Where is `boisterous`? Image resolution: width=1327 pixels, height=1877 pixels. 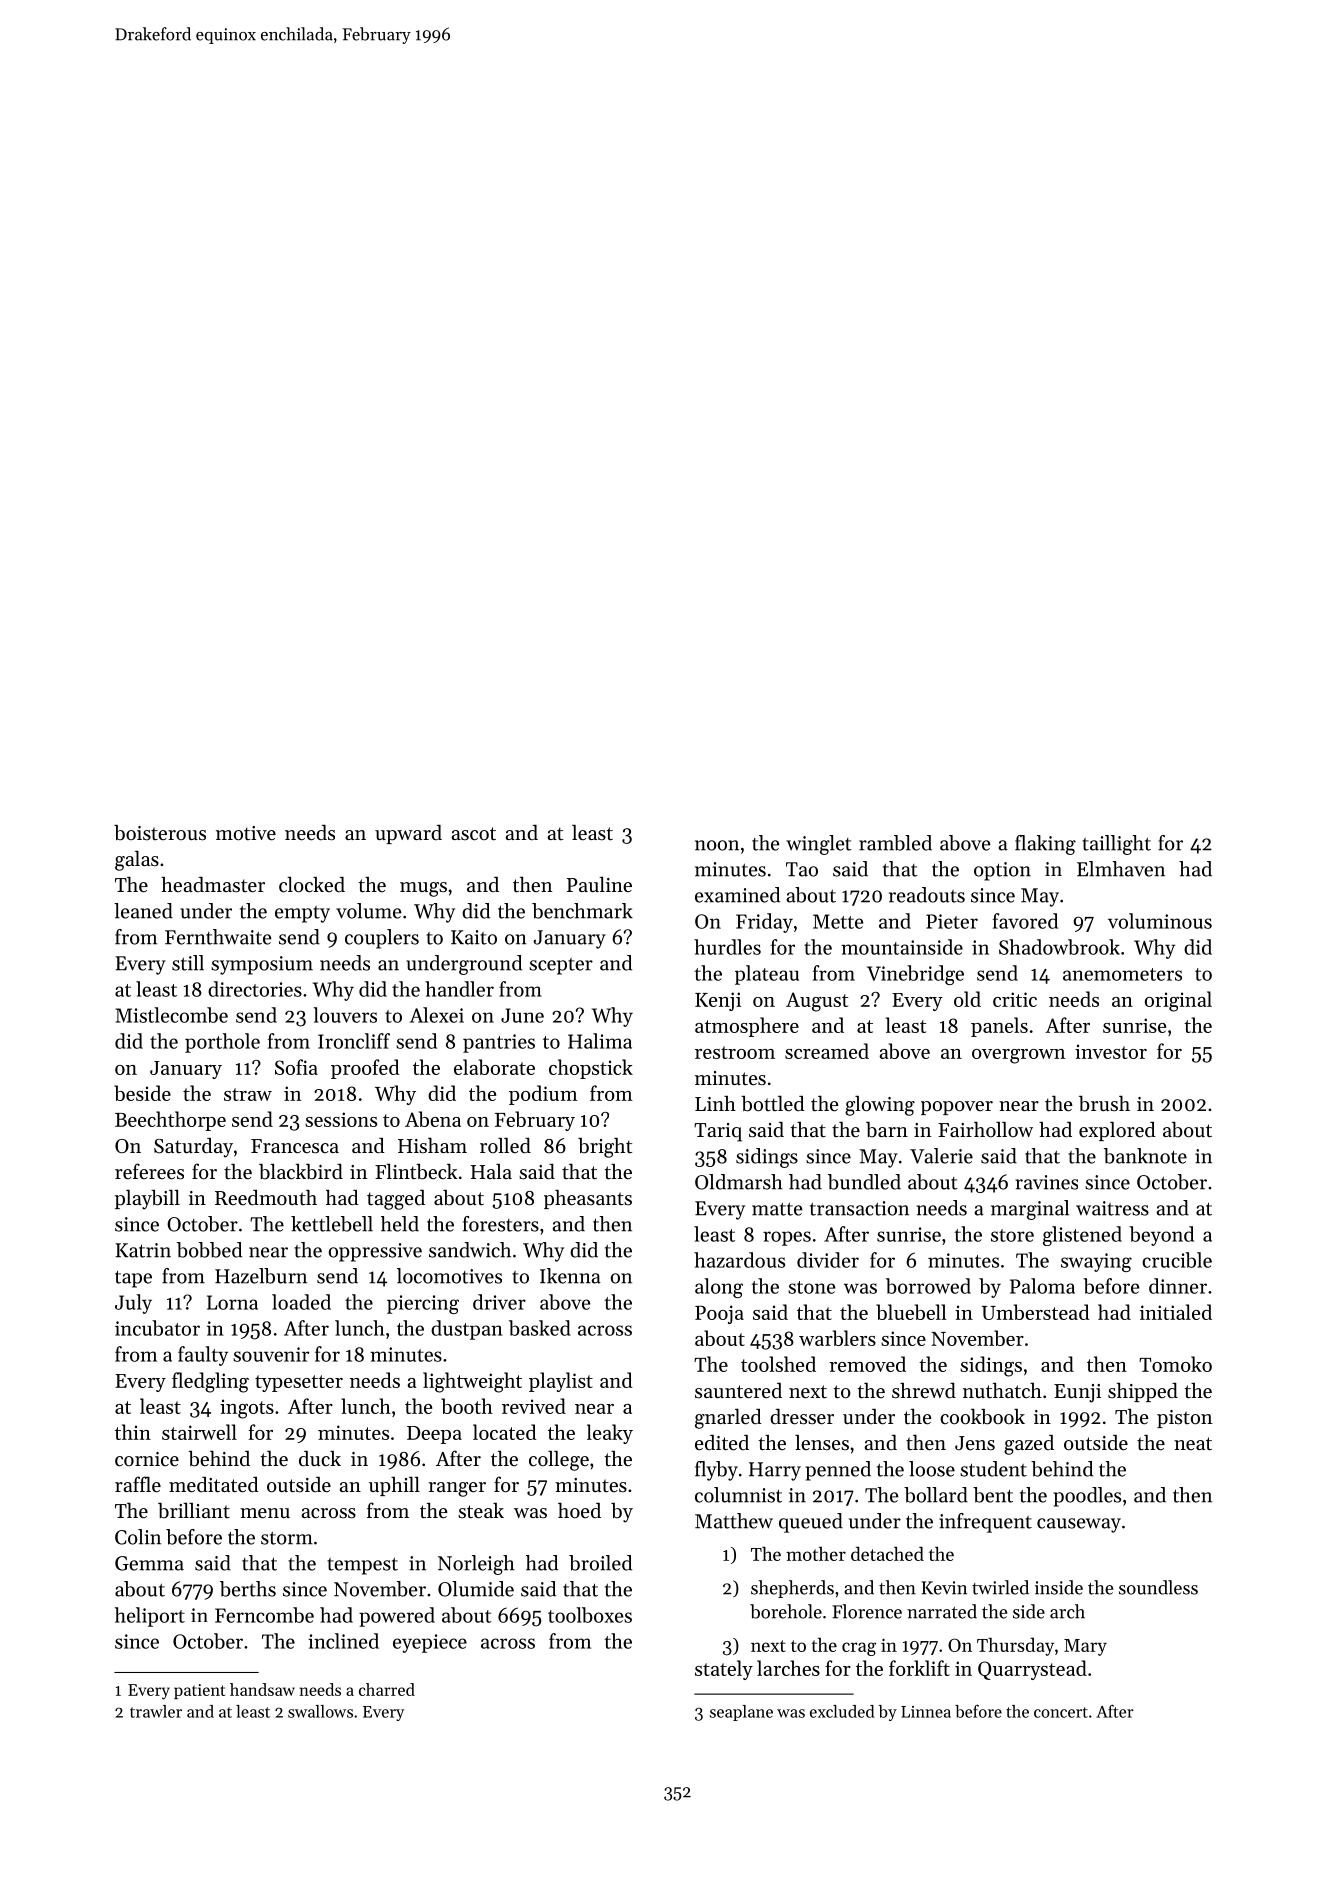
boisterous is located at coordinates (160, 833).
